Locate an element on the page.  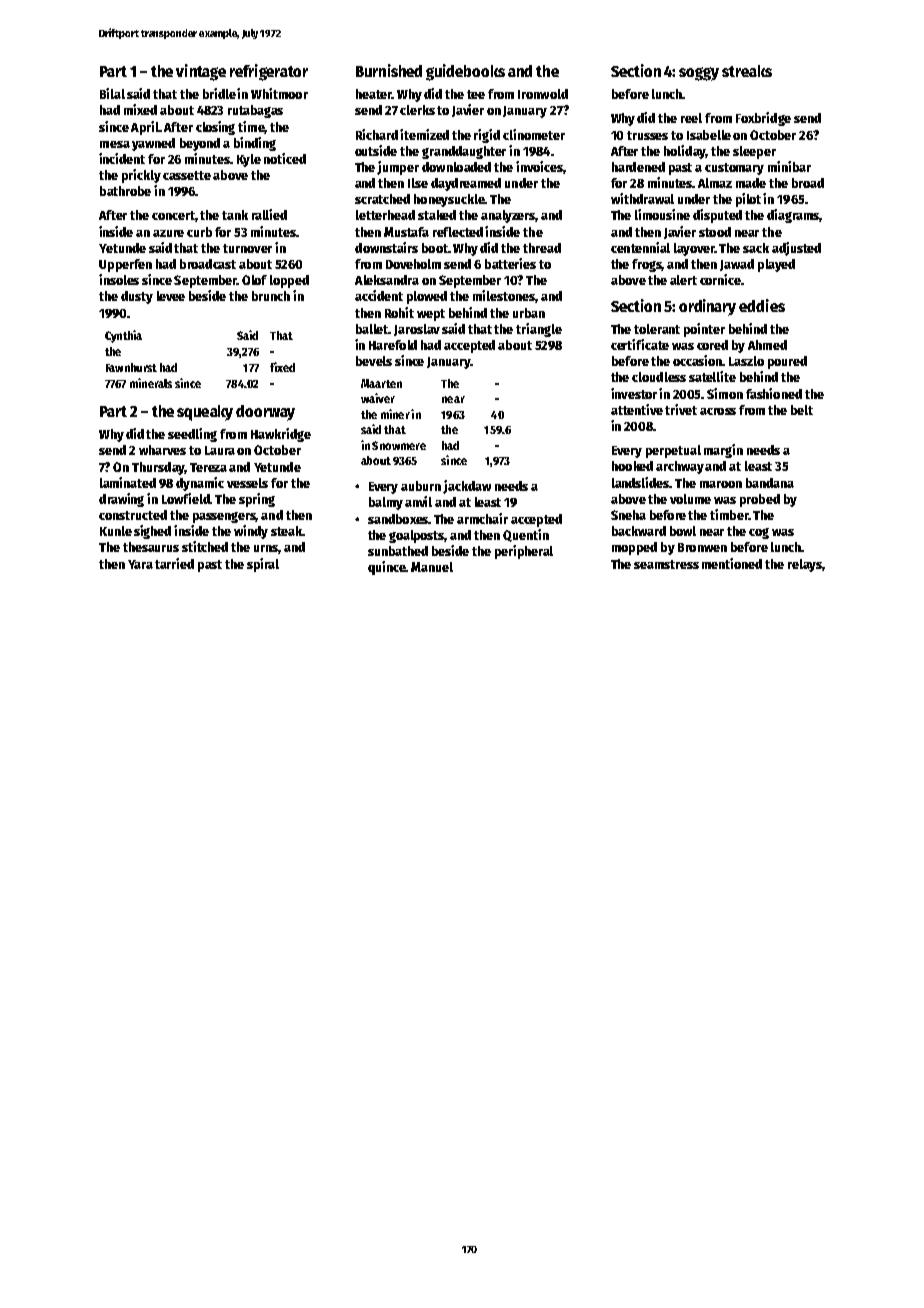
hooked is located at coordinates (632, 466).
